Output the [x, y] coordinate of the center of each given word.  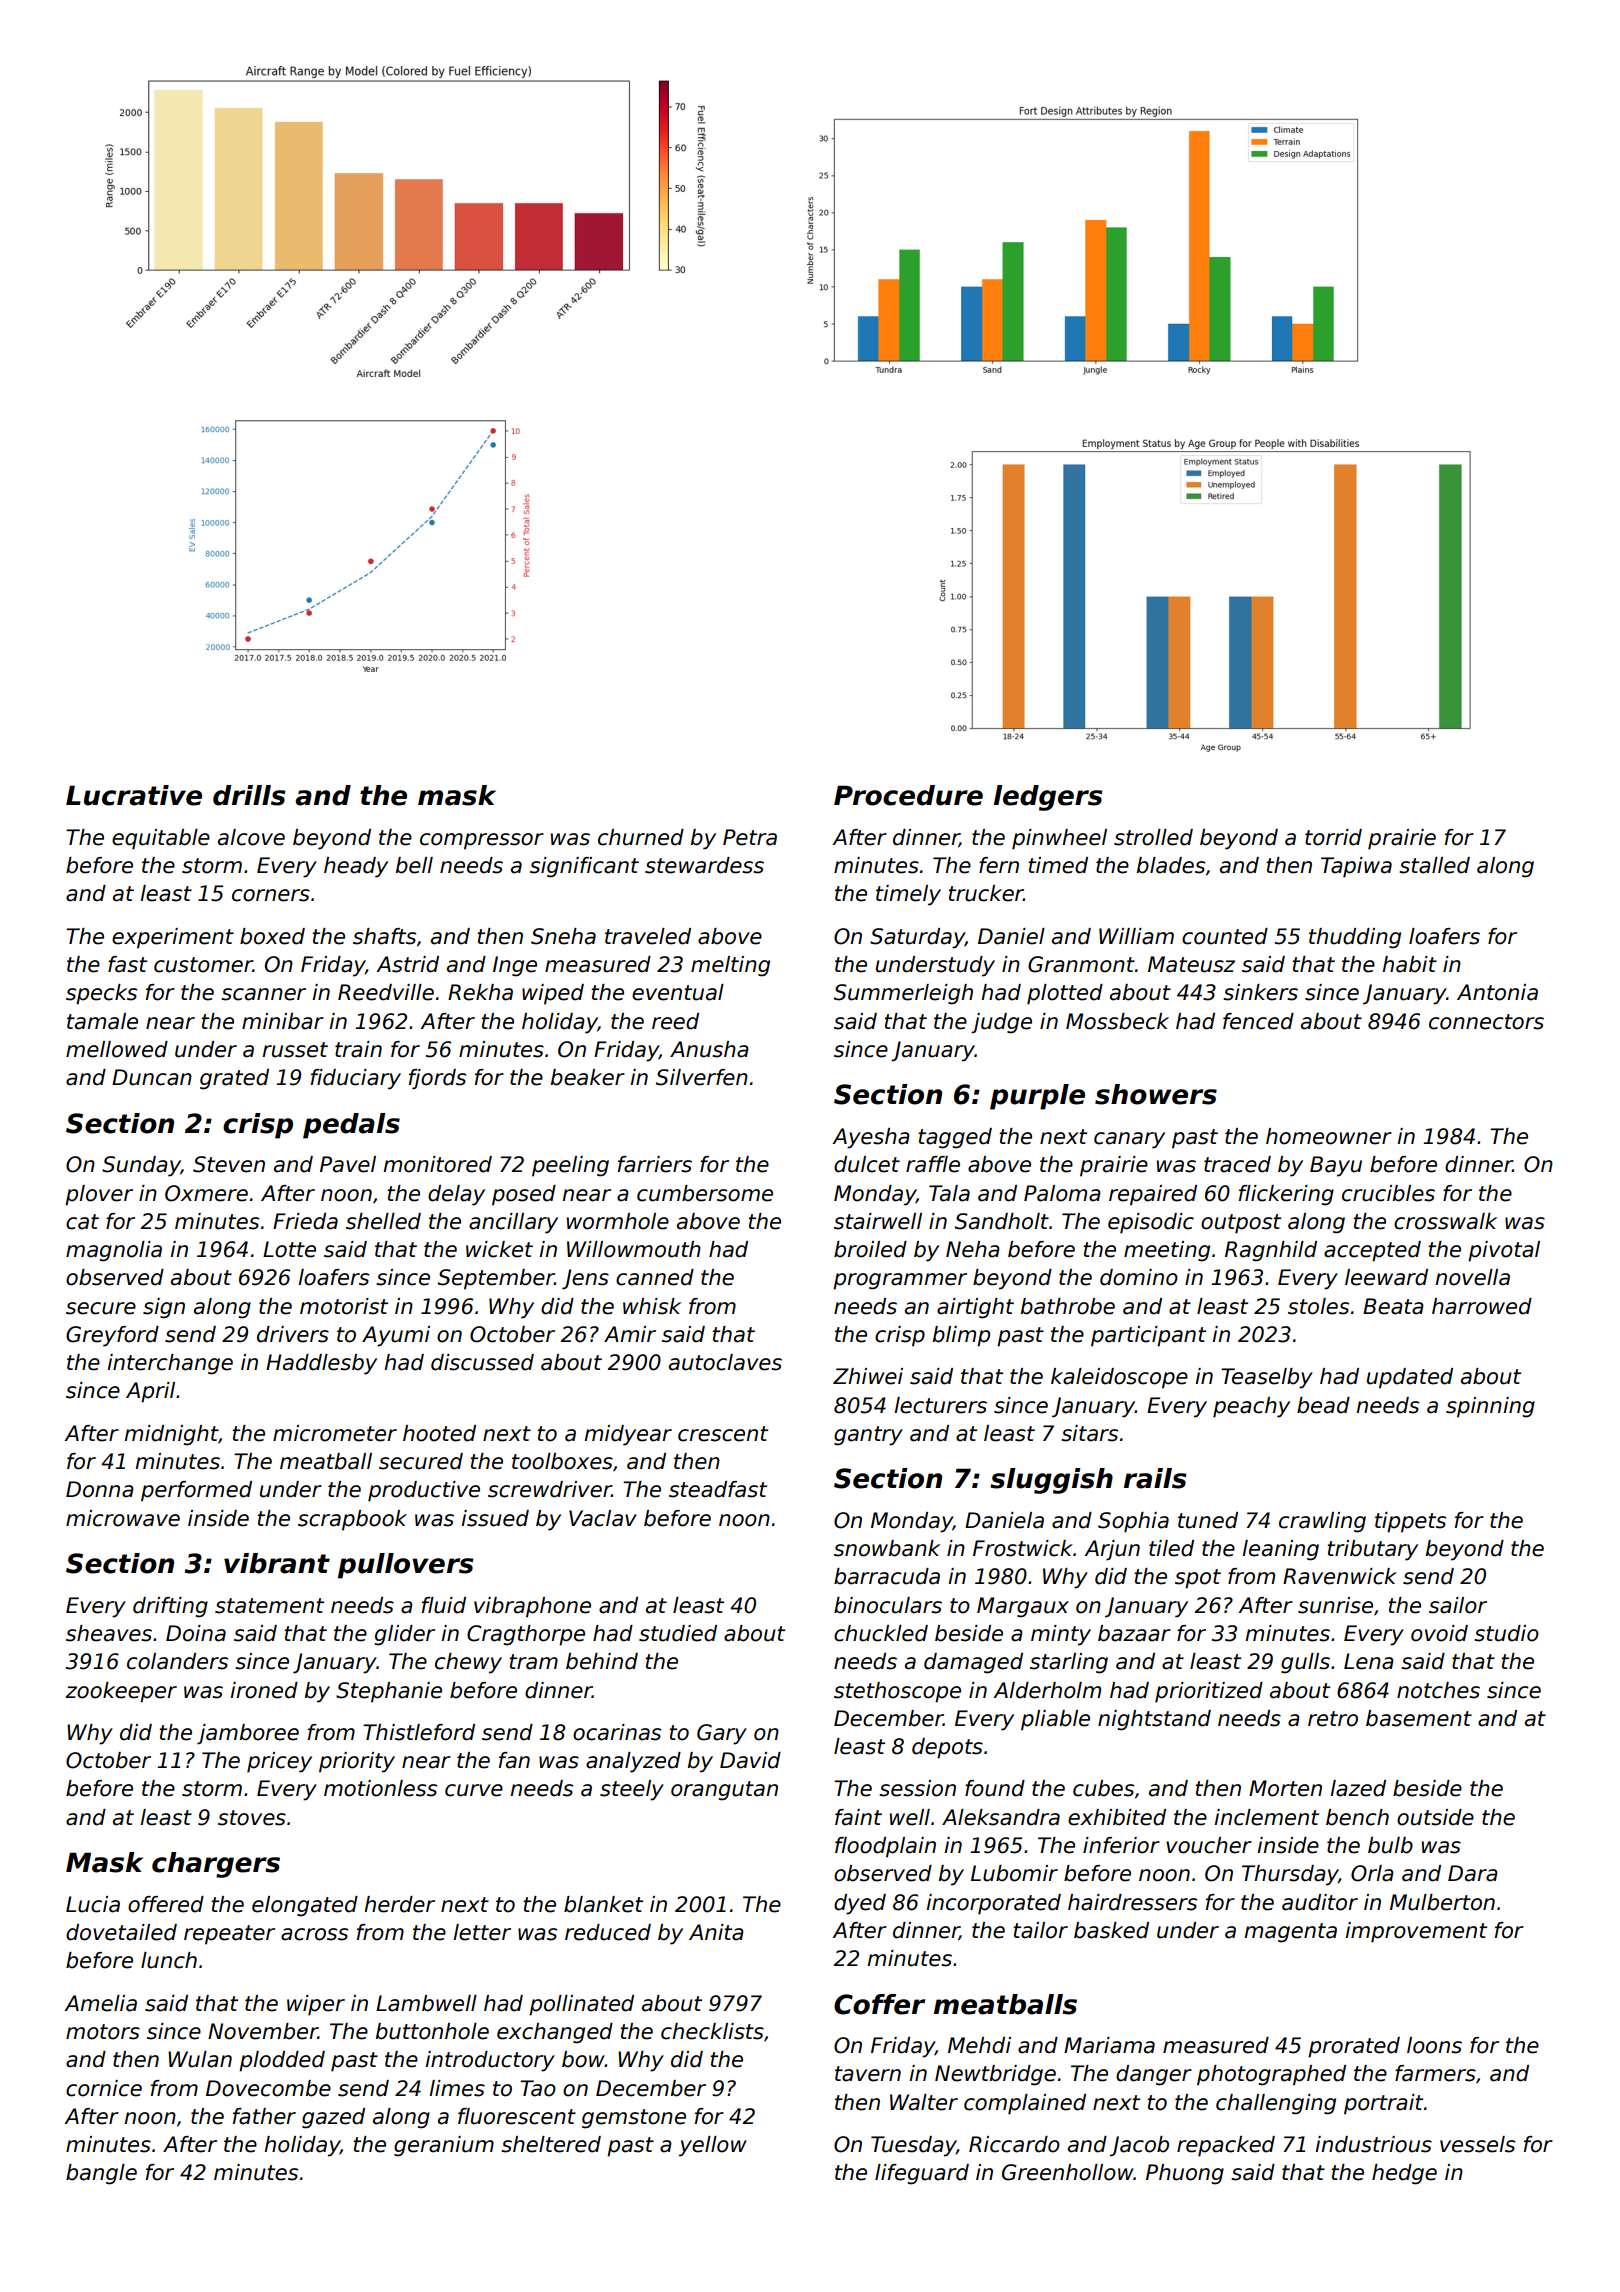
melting [730, 966]
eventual [678, 992]
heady [356, 867]
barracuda [887, 1576]
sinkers [1260, 992]
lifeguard [922, 2174]
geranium [444, 2146]
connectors [1486, 1022]
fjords [437, 1079]
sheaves [109, 1633]
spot [1198, 1579]
